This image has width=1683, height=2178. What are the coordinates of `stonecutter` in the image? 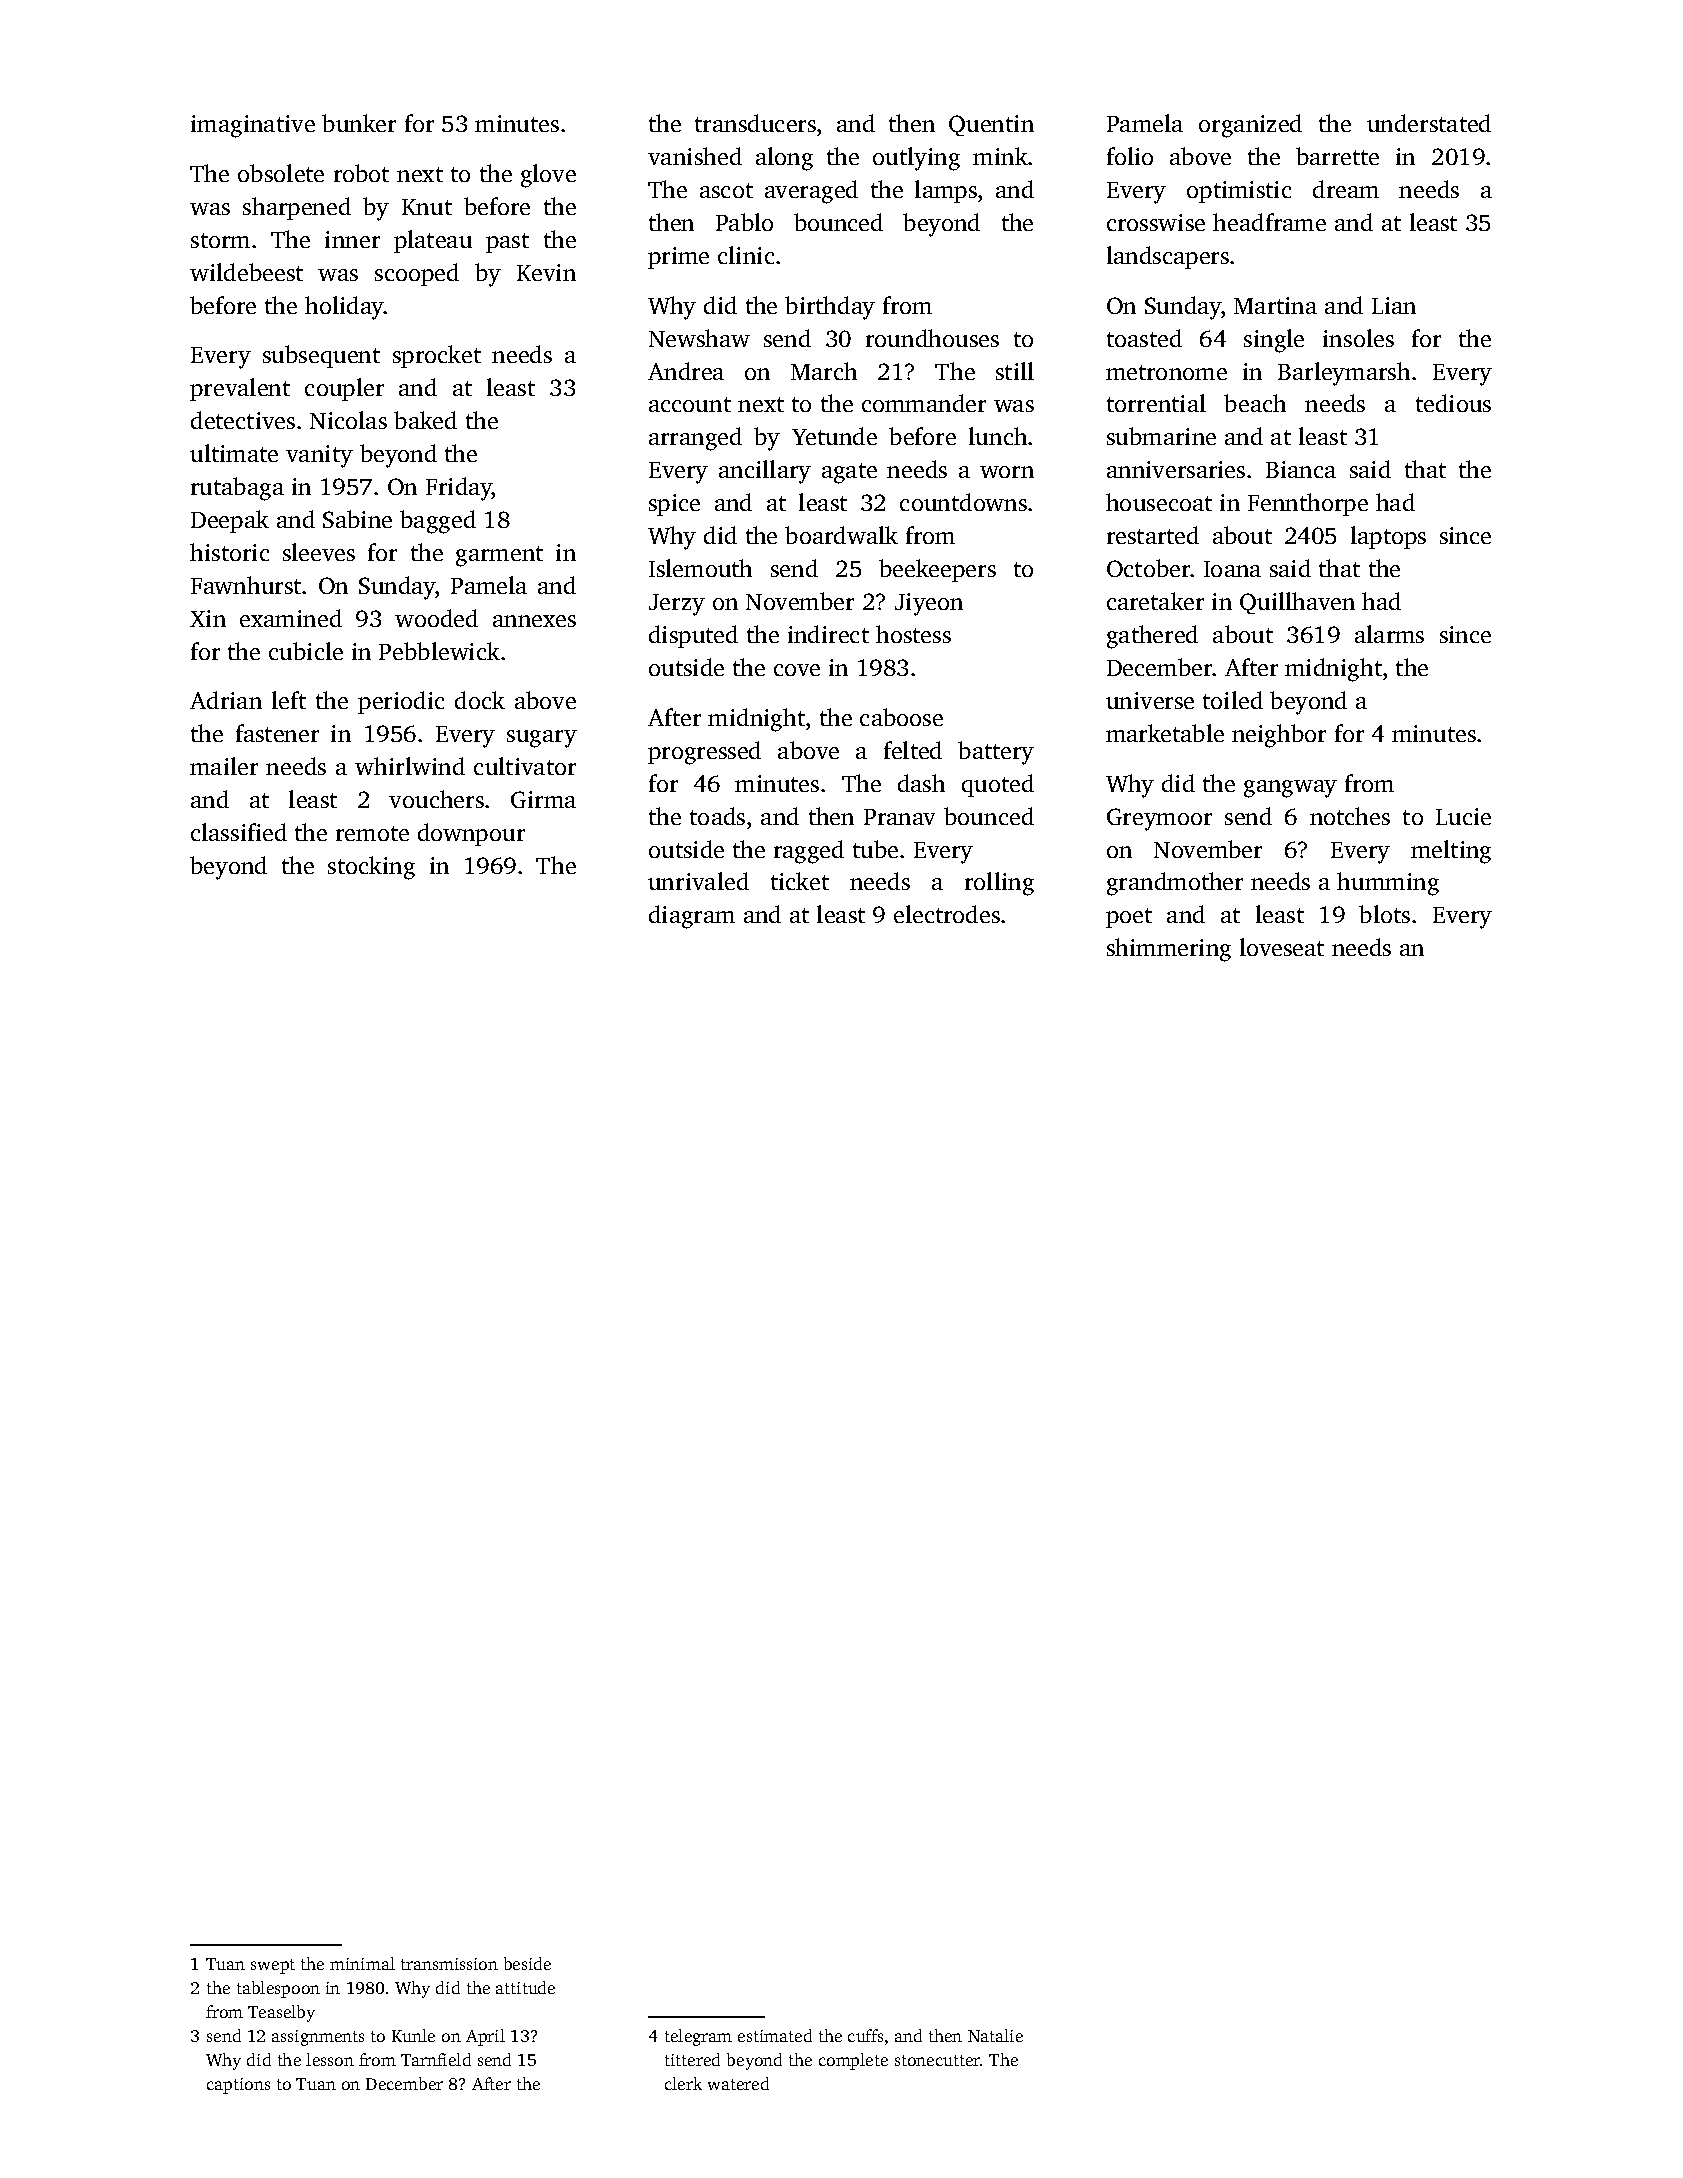 It's located at (938, 2060).
